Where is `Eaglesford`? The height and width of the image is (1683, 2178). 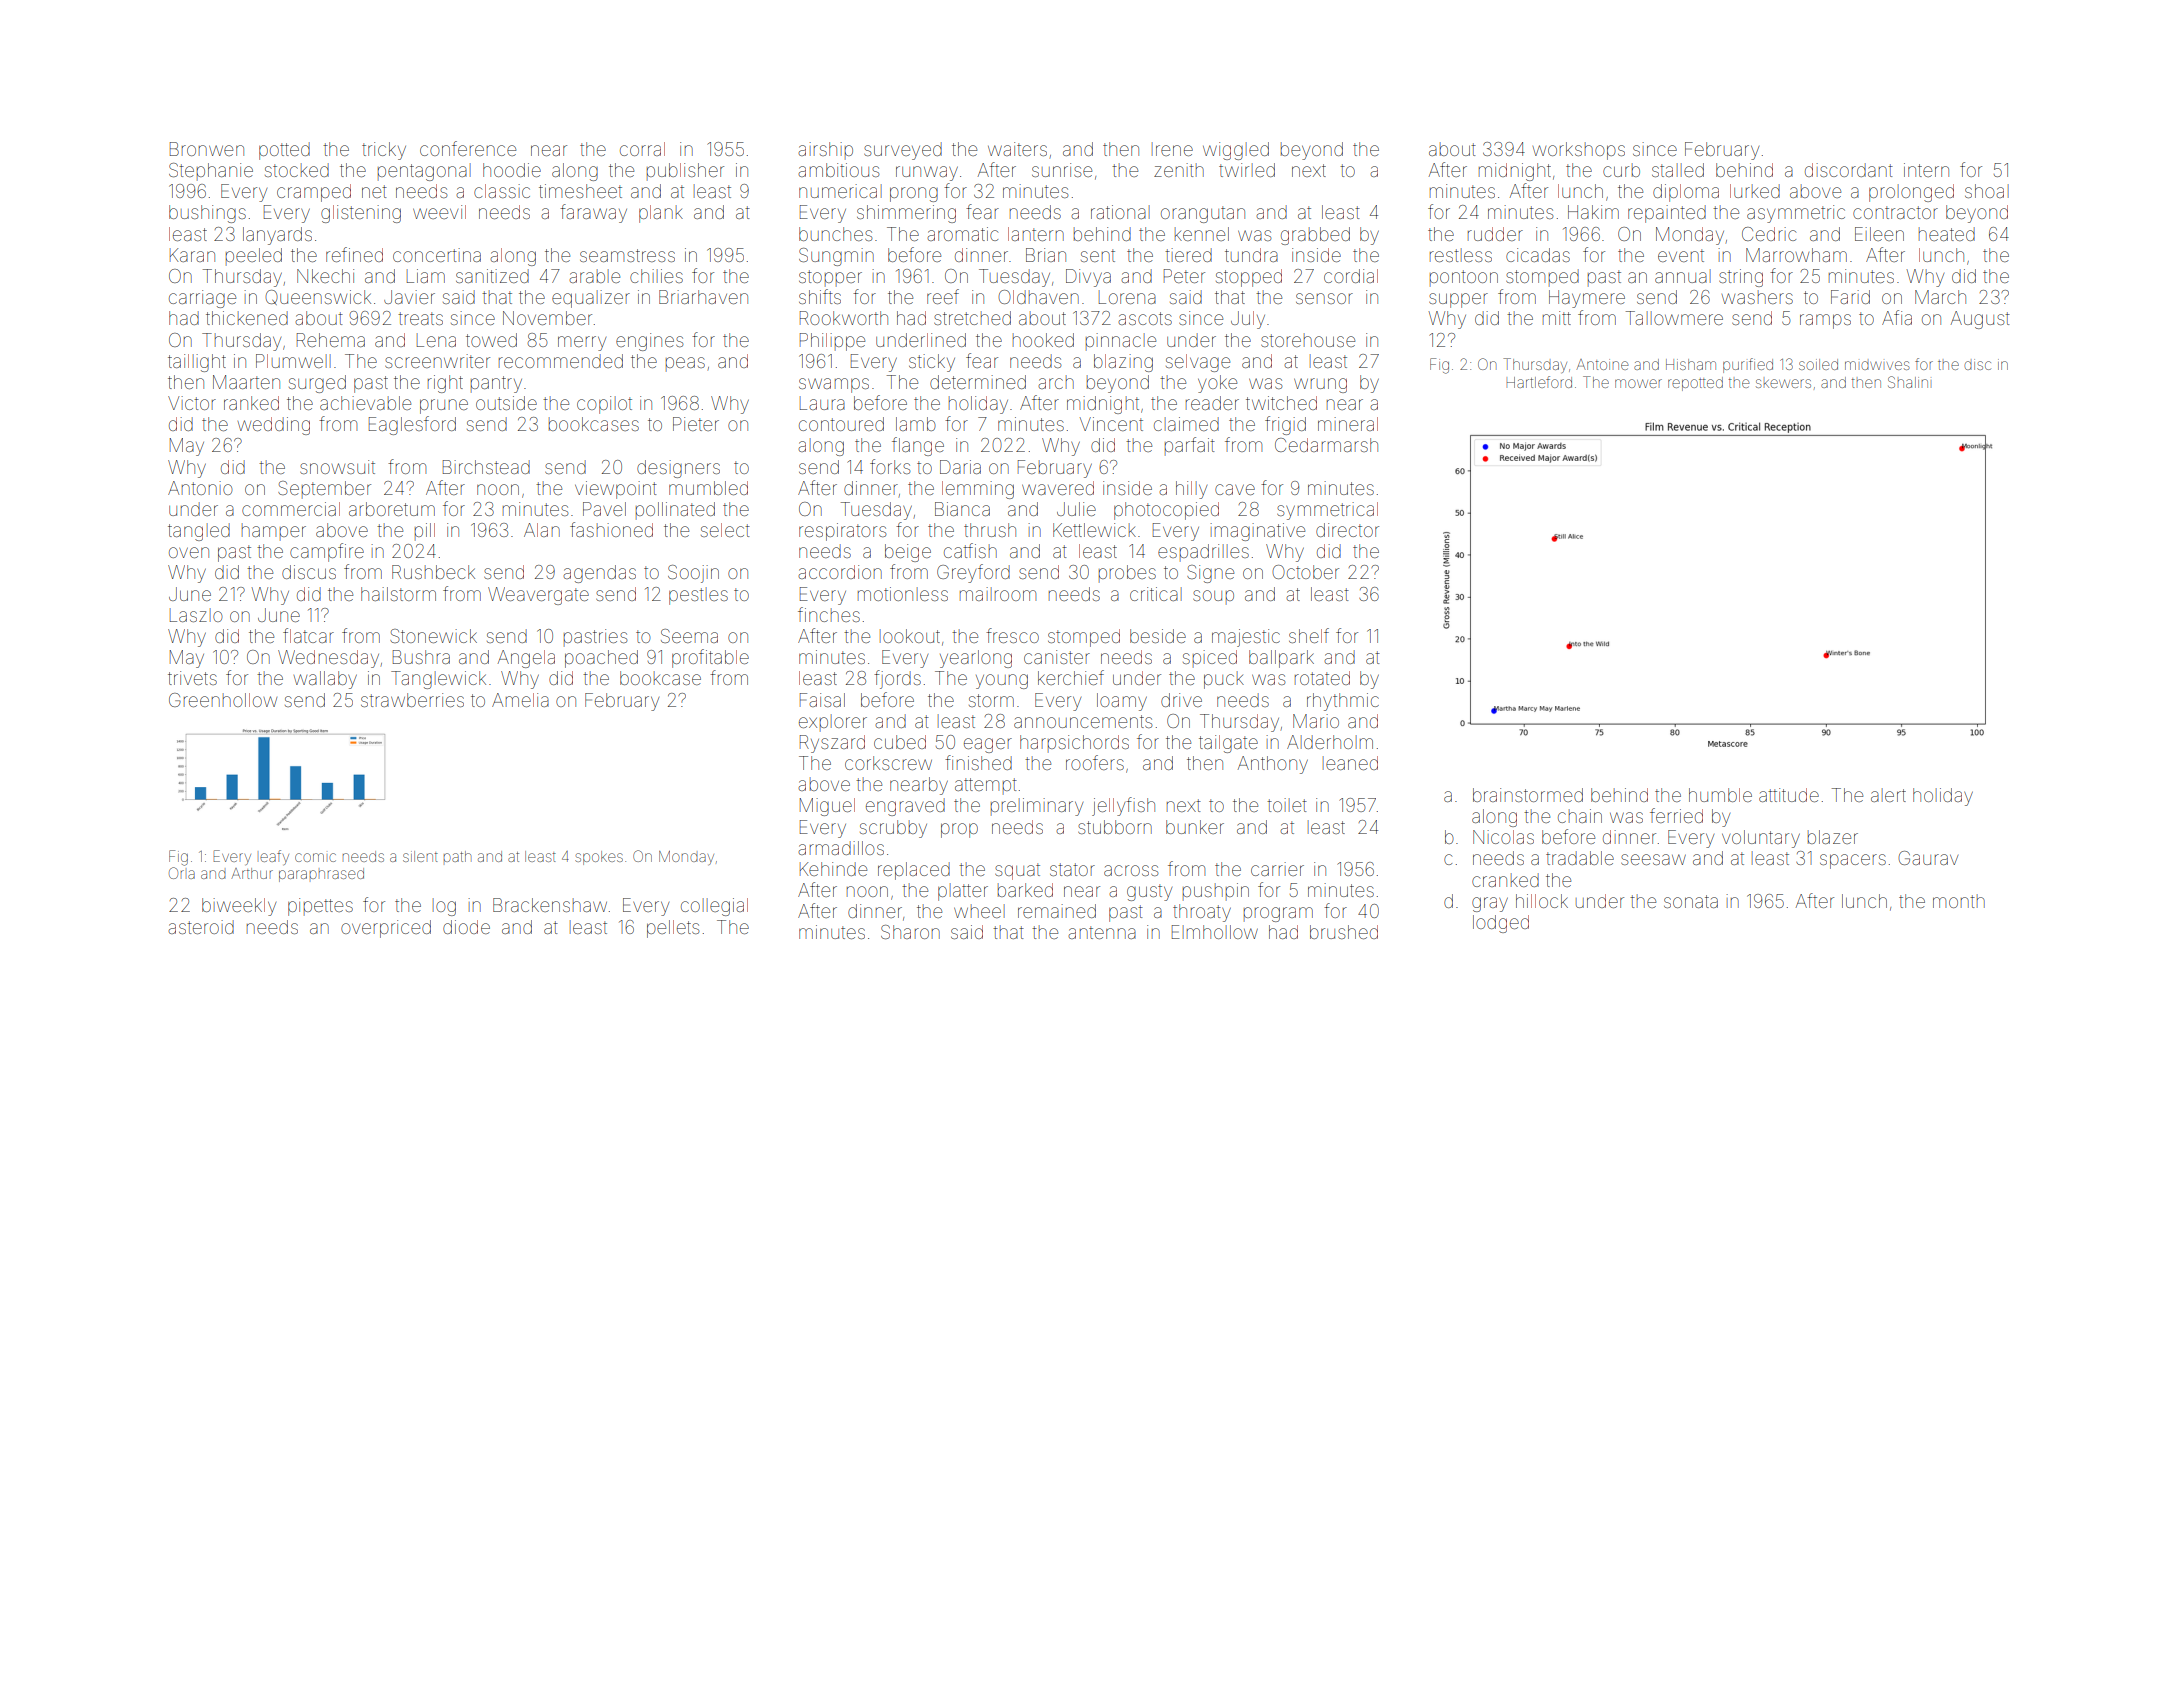 Eaglesford is located at coordinates (412, 425).
